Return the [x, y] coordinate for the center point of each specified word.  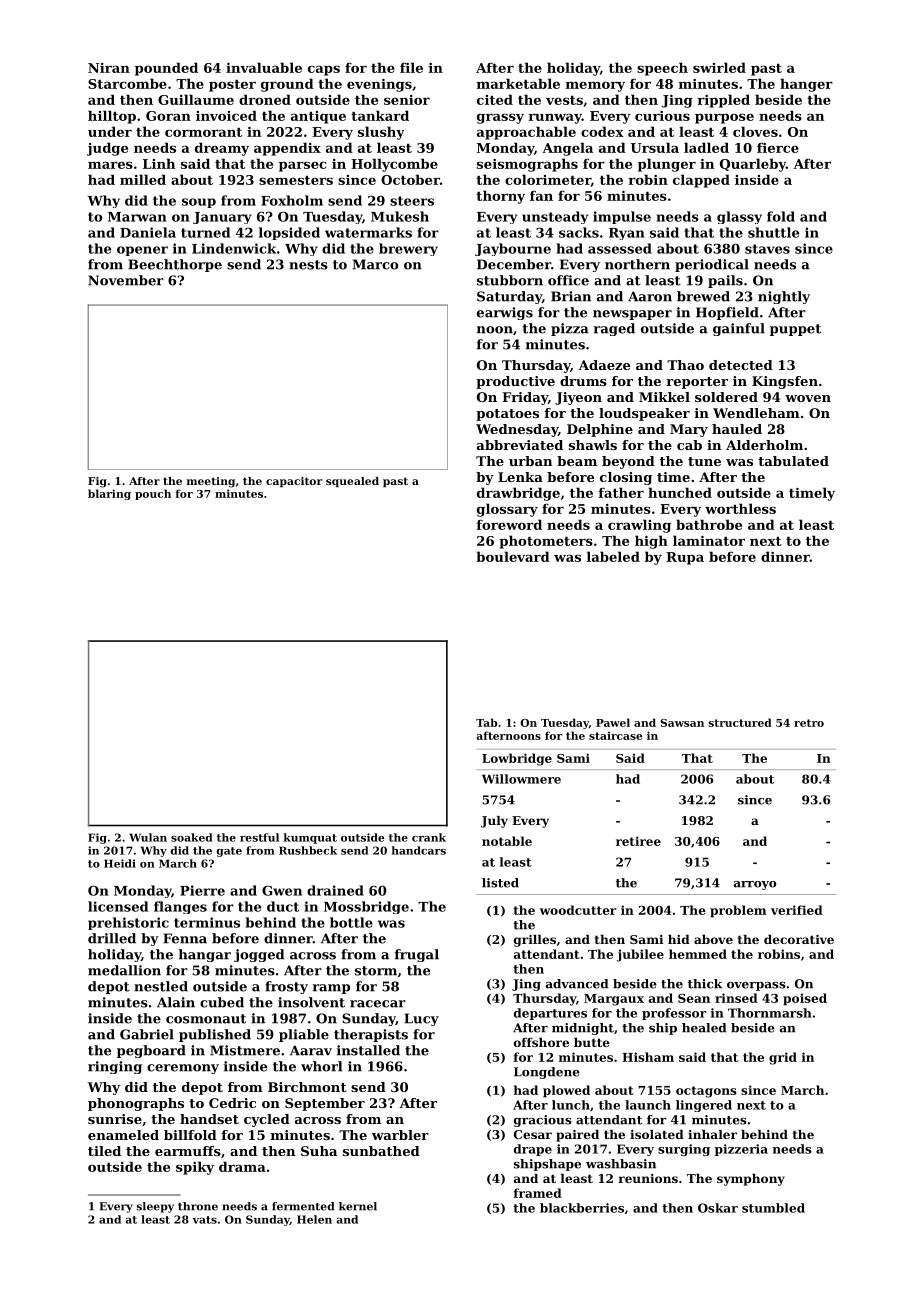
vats [205, 1220]
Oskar [718, 1208]
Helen [314, 1219]
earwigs [505, 313]
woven [808, 398]
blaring [109, 494]
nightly [784, 297]
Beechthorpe [175, 265]
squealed [352, 482]
